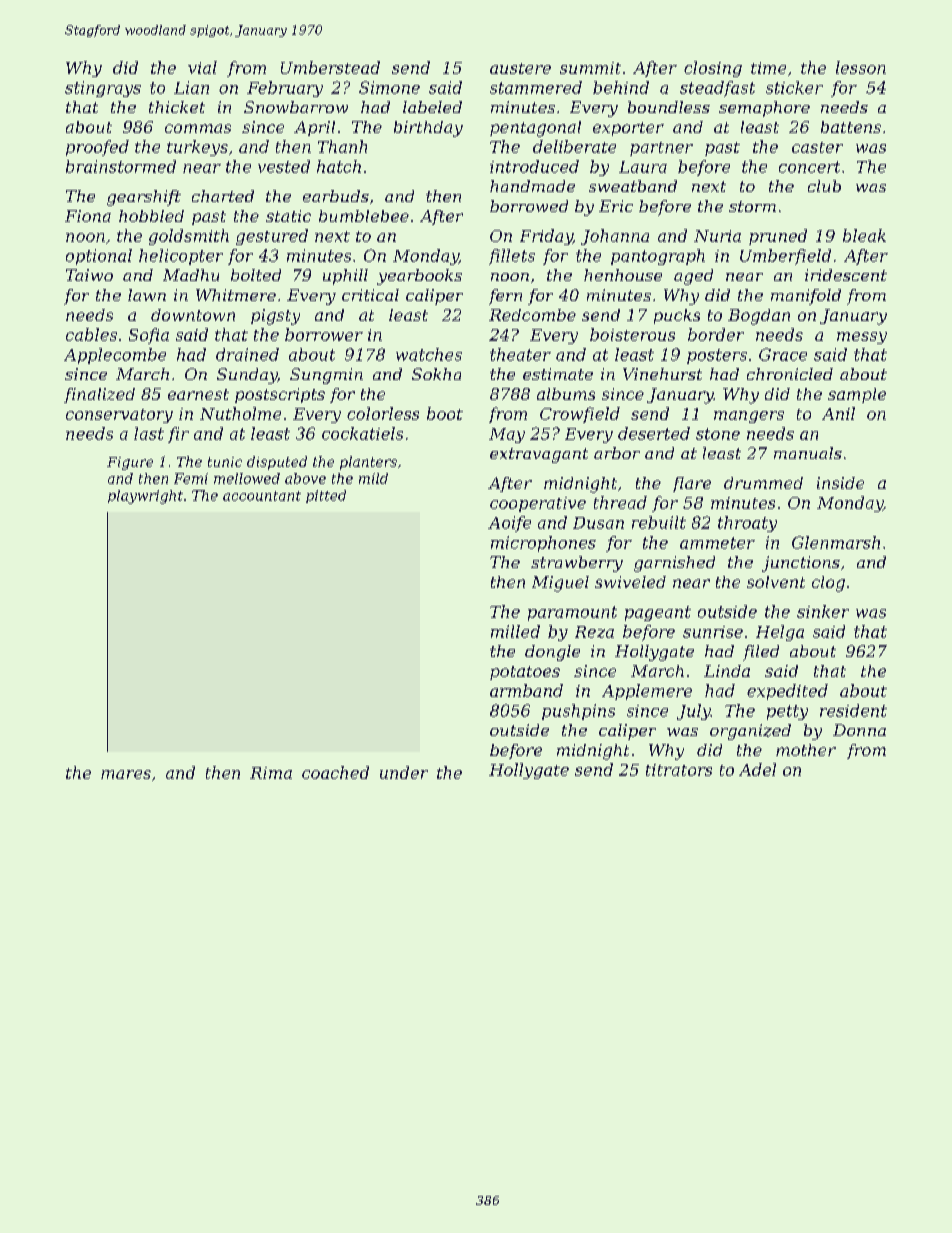 The image size is (952, 1233). What do you see at coordinates (836, 542) in the screenshot?
I see `Glenmarsh` at bounding box center [836, 542].
